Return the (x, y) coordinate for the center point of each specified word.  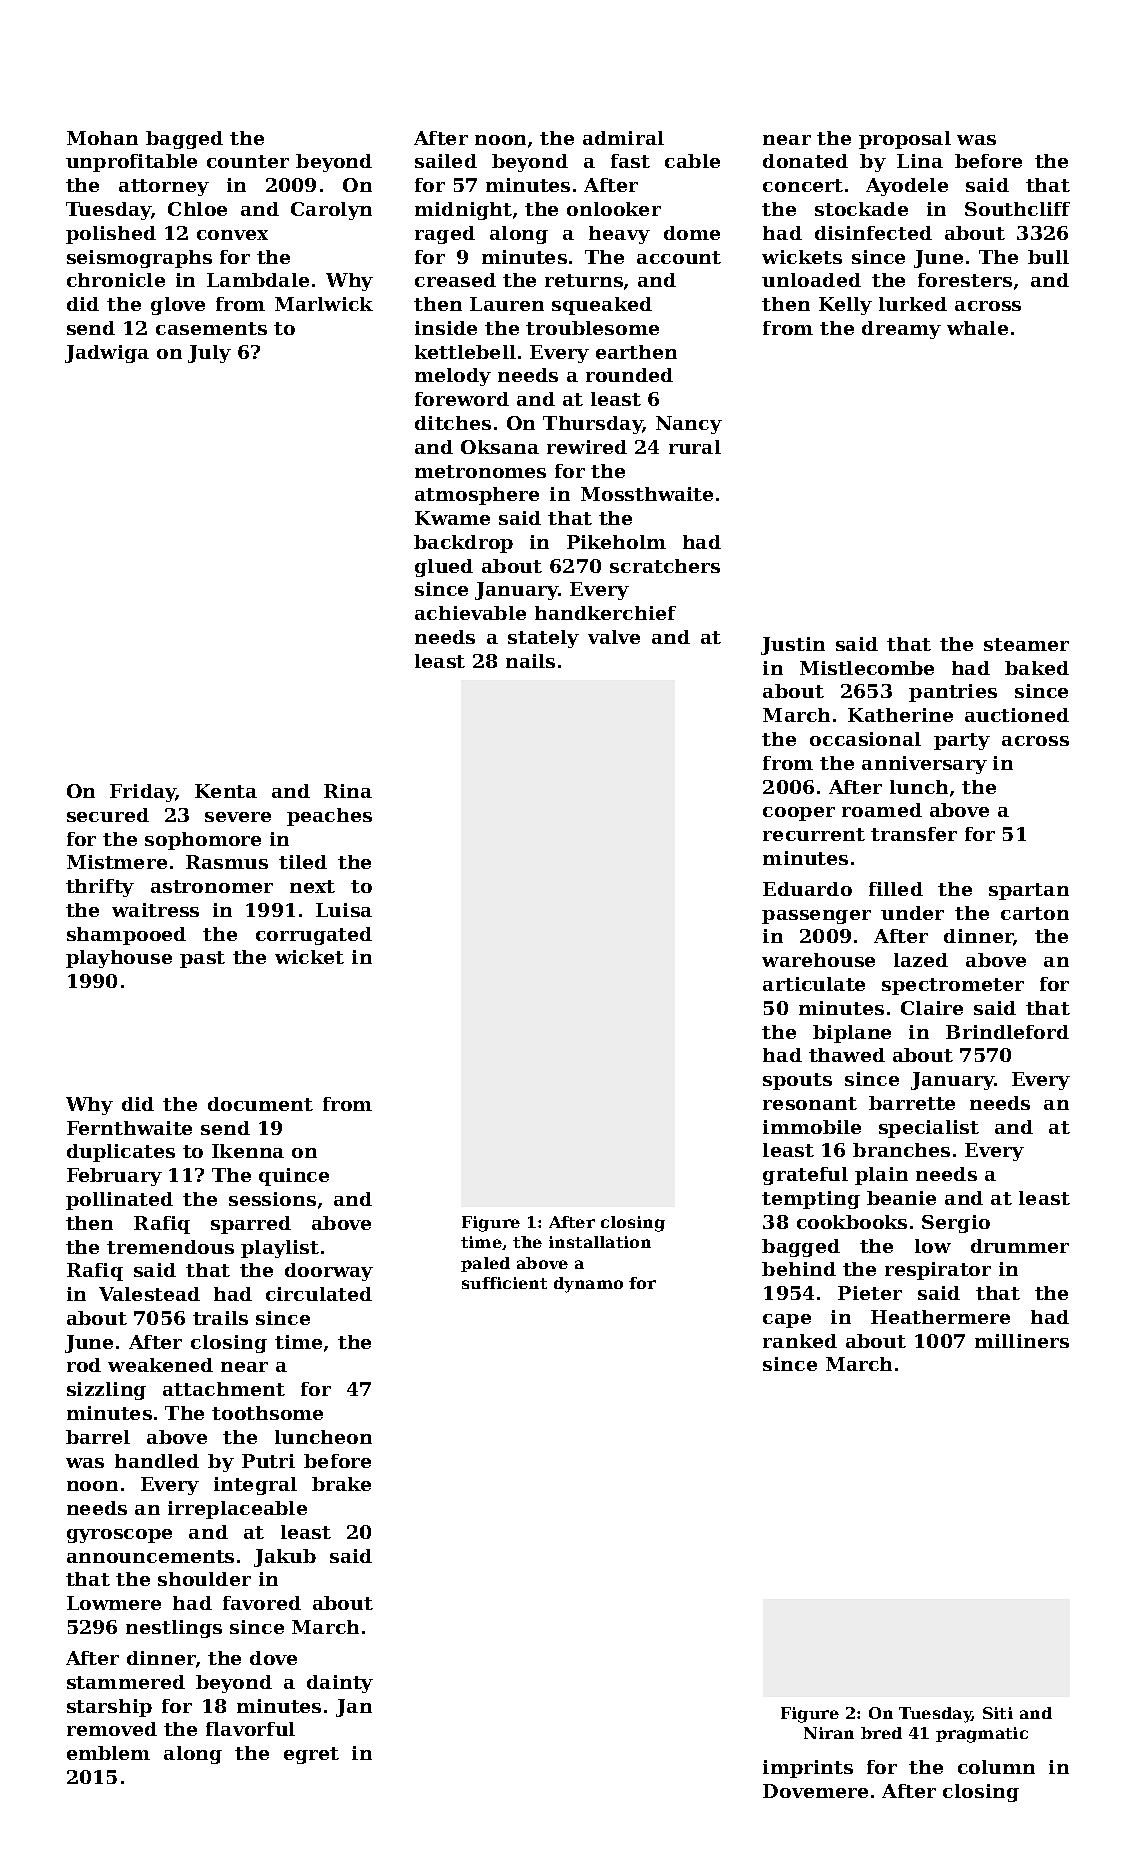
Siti (998, 1713)
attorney (164, 187)
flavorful (250, 1729)
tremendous (170, 1247)
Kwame (452, 518)
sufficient (504, 1283)
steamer (1026, 644)
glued (444, 568)
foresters (965, 280)
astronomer (212, 886)
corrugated (314, 936)
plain (881, 1176)
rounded (629, 375)
